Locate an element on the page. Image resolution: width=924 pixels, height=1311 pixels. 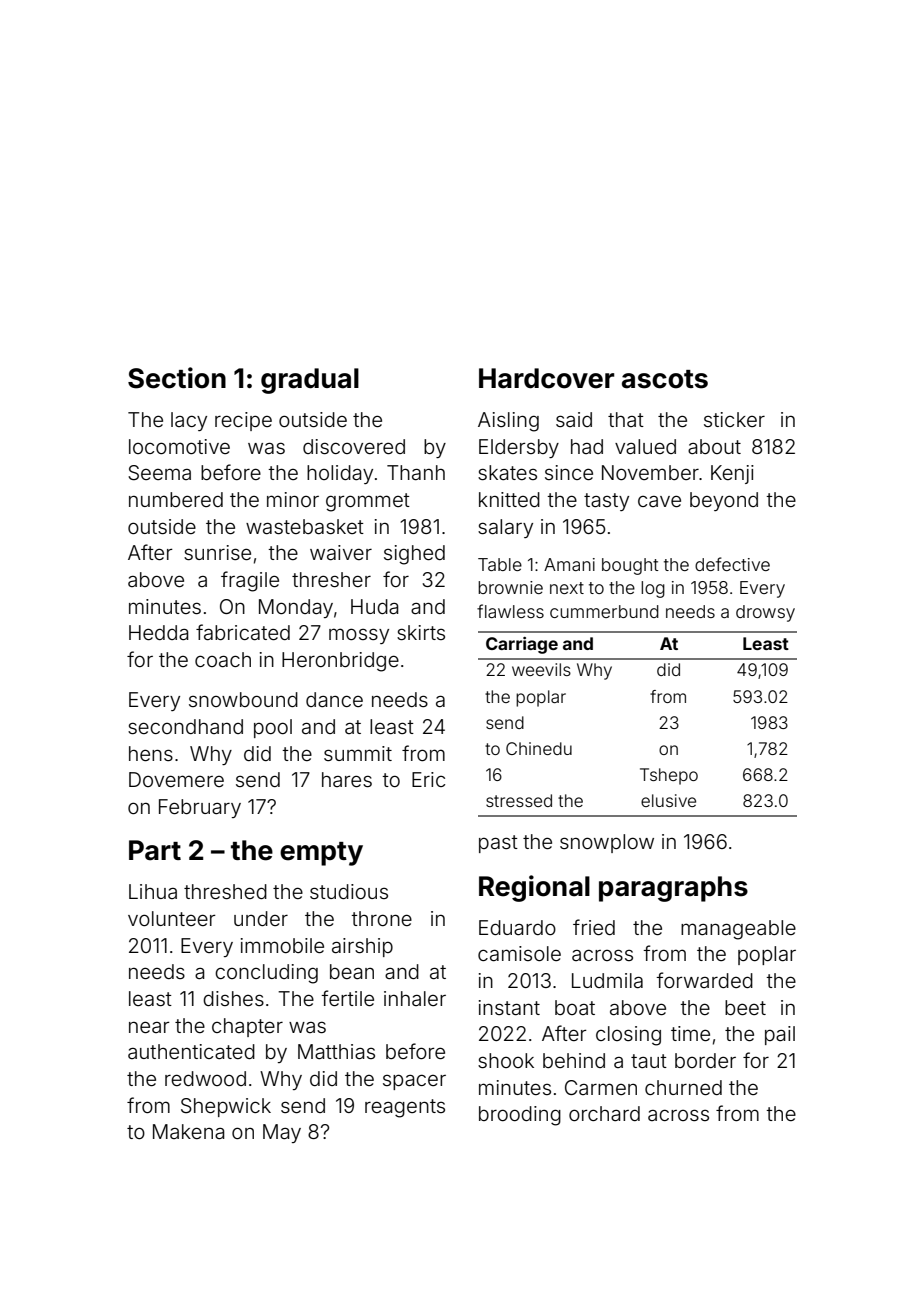
manageable is located at coordinates (738, 930).
